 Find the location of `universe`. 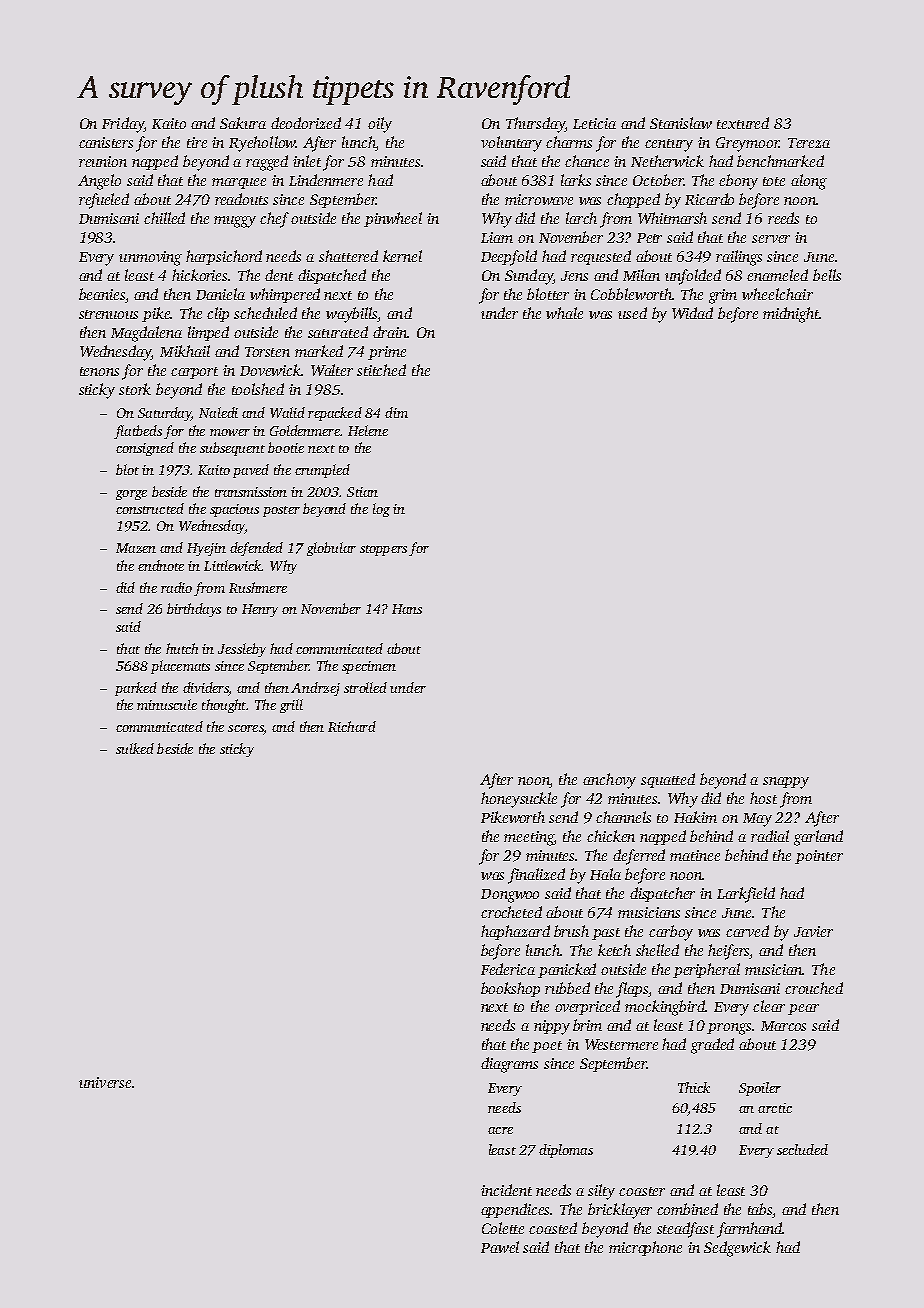

universe is located at coordinates (105, 1082).
